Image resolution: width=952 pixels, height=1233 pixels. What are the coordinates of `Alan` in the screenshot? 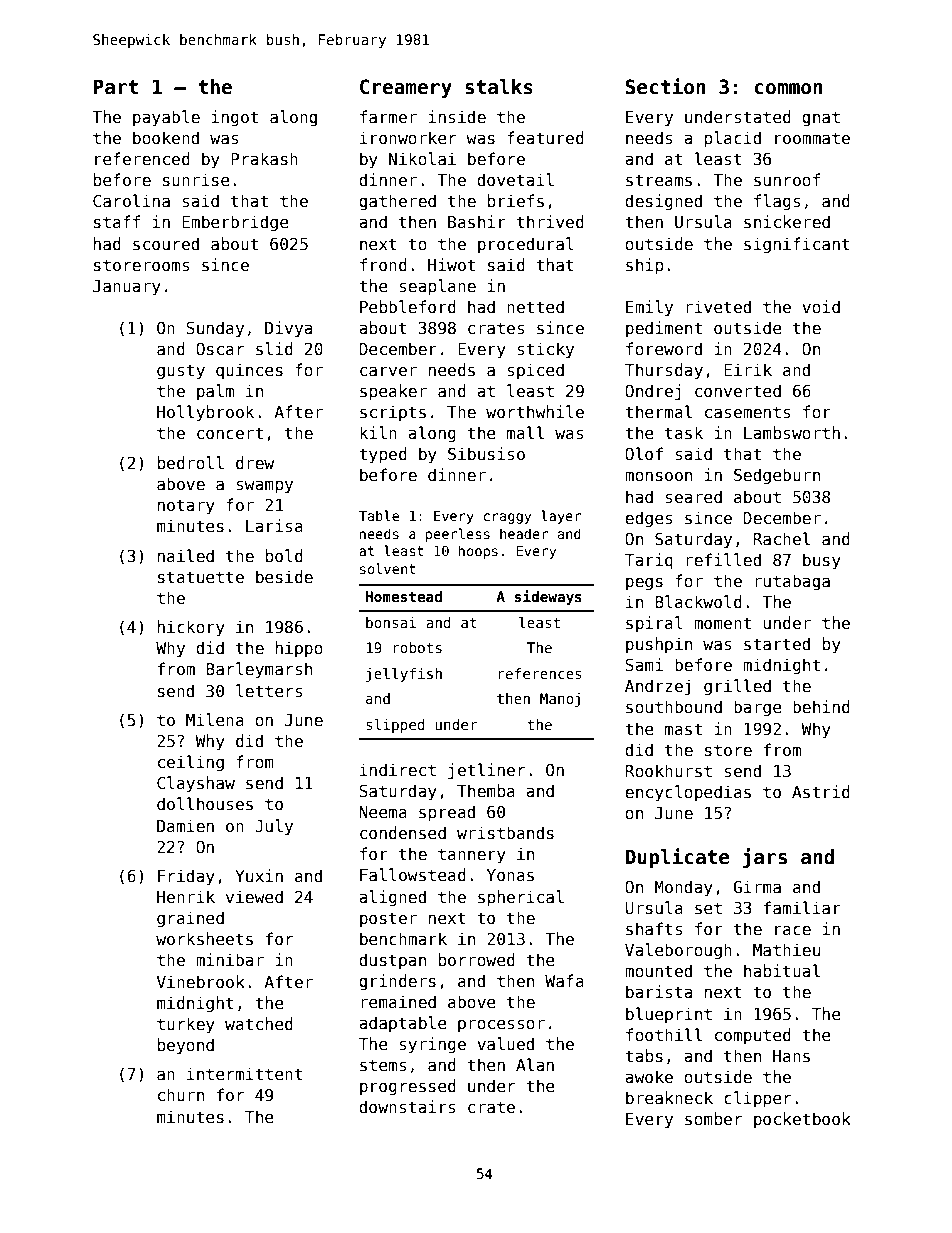 It's located at (535, 1064).
